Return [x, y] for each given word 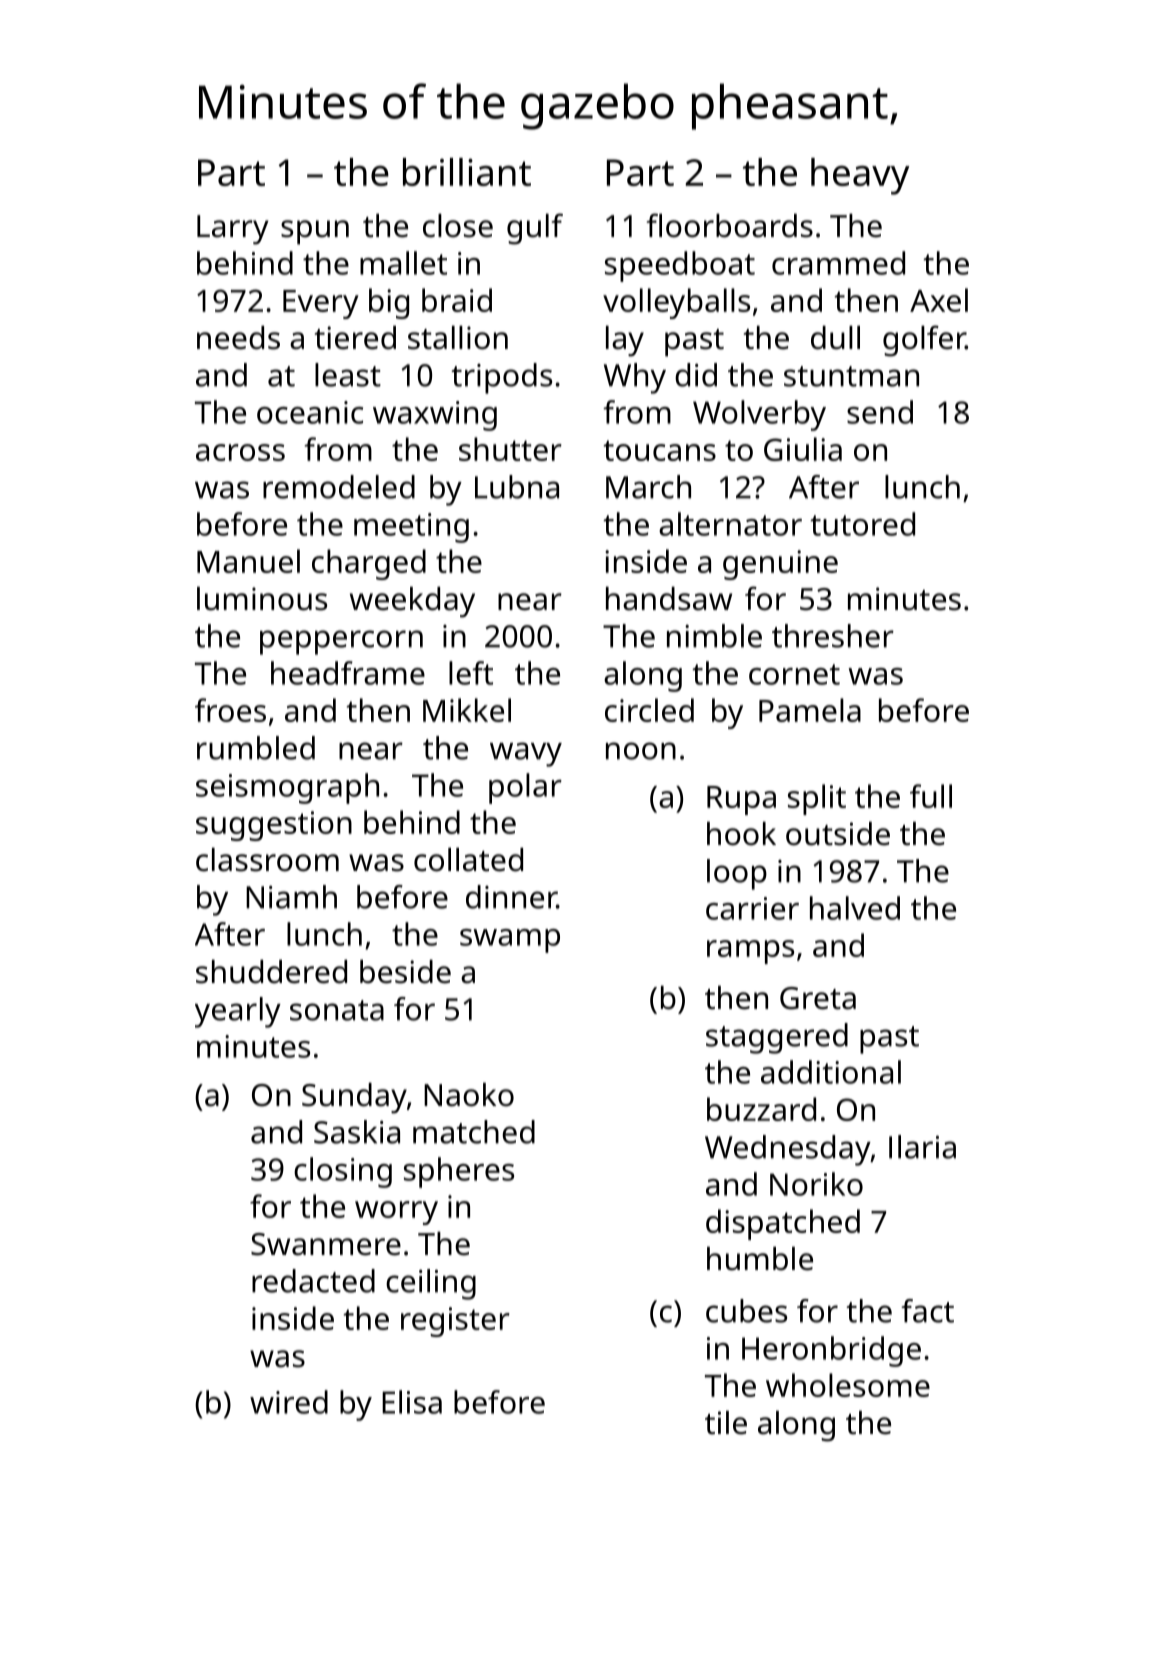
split [817, 799]
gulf [535, 229]
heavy [860, 176]
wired [289, 1402]
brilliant [467, 172]
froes [230, 710]
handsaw [669, 599]
